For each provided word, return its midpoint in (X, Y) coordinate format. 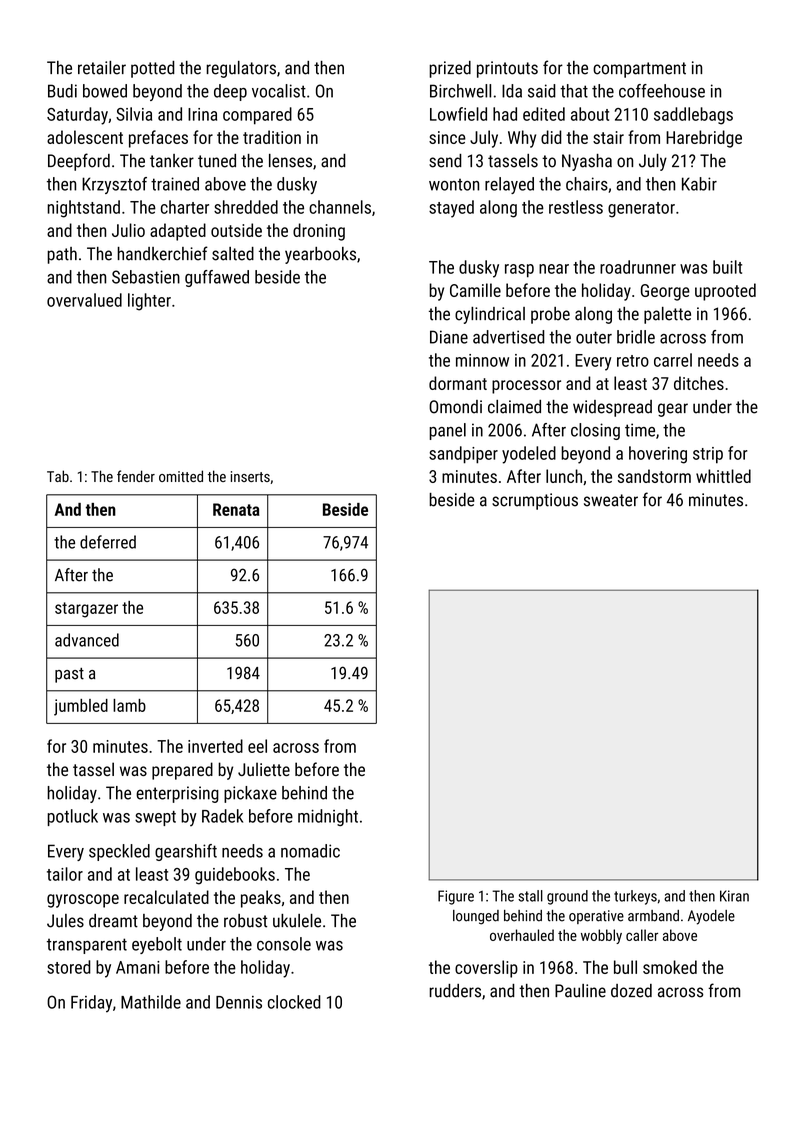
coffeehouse (662, 91)
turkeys (635, 897)
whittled (723, 476)
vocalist (279, 91)
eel (257, 746)
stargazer (86, 610)
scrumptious (535, 501)
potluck (72, 817)
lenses (290, 161)
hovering (658, 455)
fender (136, 476)
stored (69, 967)
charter (185, 207)
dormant (458, 383)
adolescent (85, 137)
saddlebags (693, 116)
